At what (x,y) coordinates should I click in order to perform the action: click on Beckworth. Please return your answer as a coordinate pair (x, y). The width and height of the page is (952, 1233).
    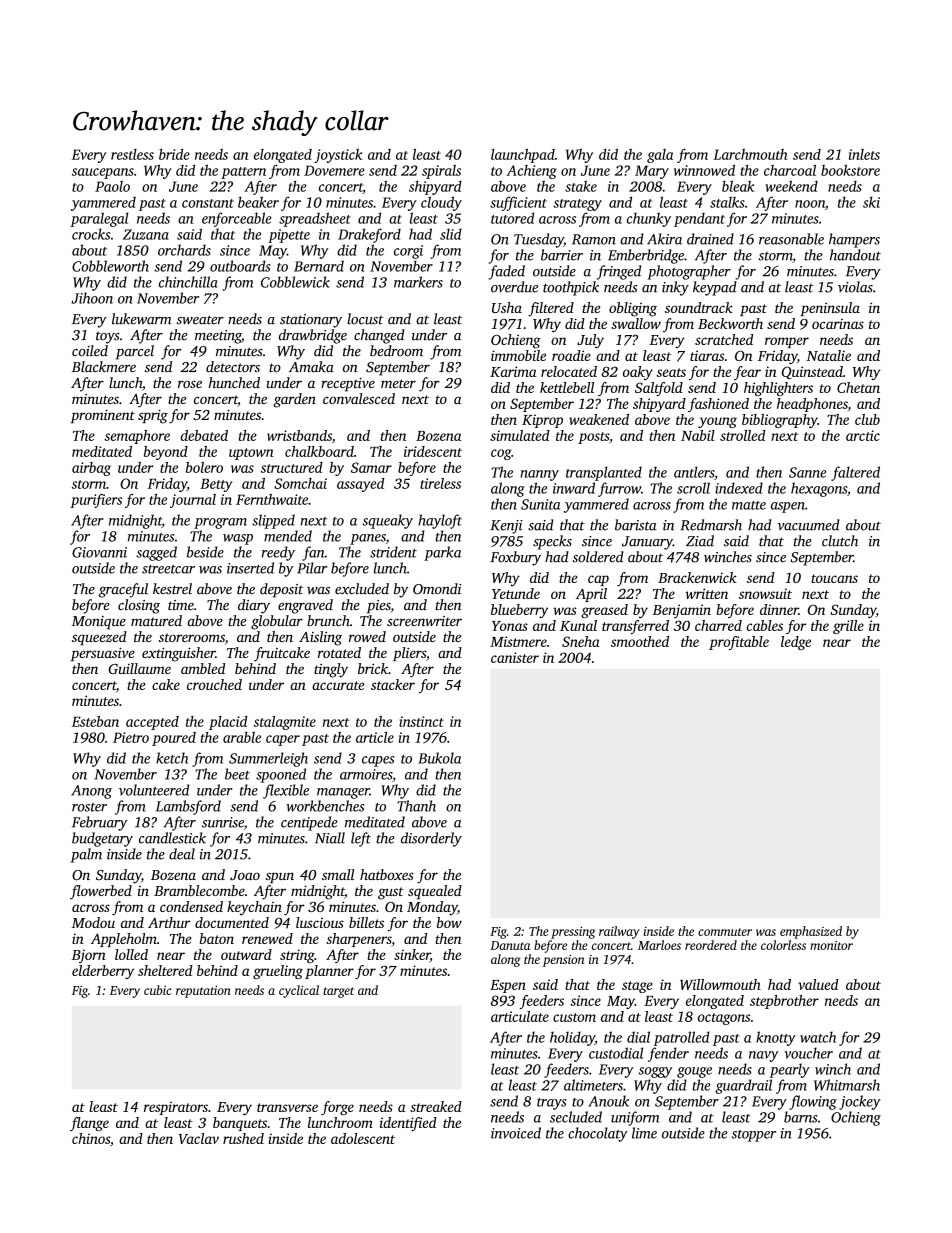
    Looking at the image, I should click on (730, 323).
